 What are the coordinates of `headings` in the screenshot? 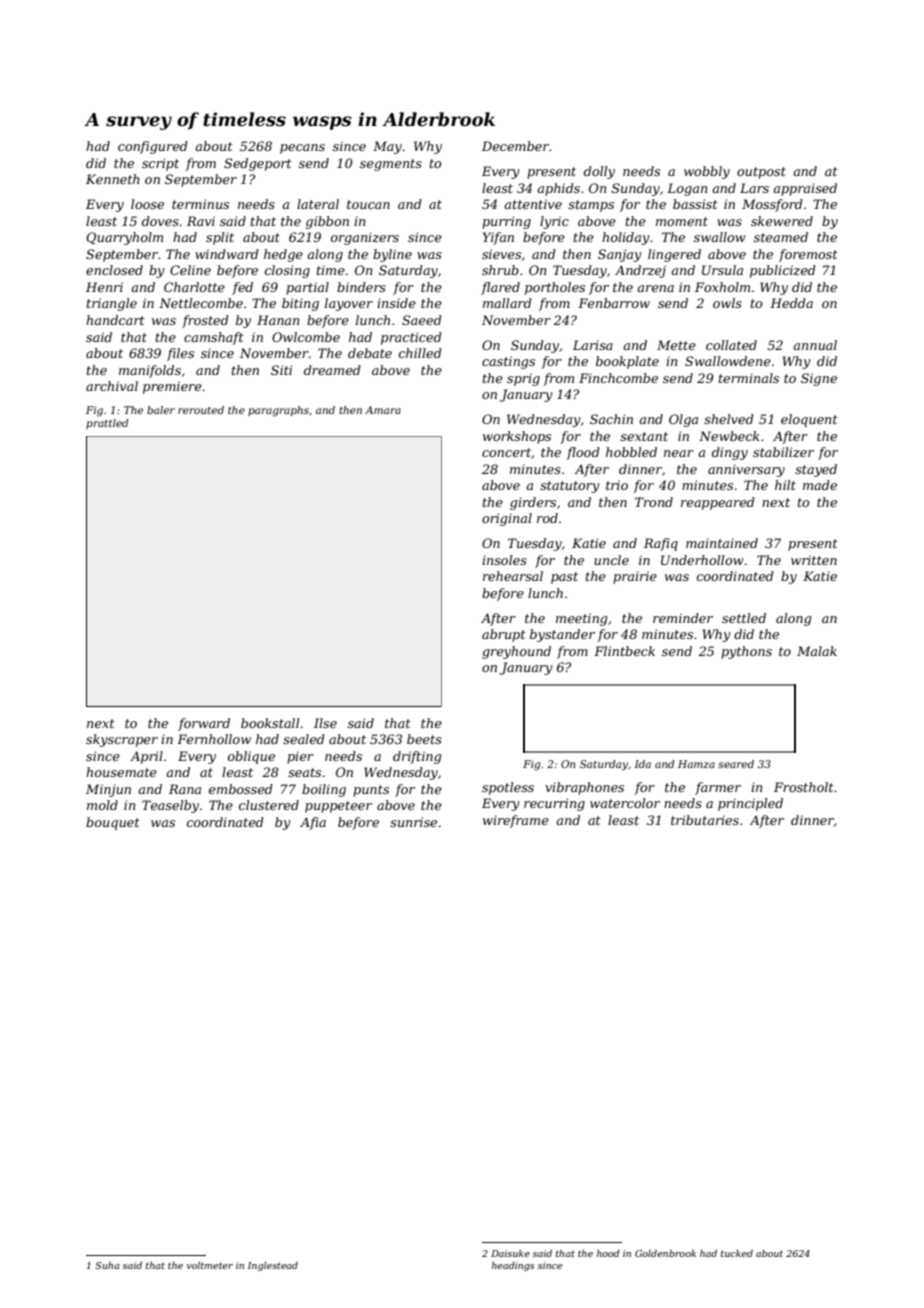 It's located at (513, 1266).
